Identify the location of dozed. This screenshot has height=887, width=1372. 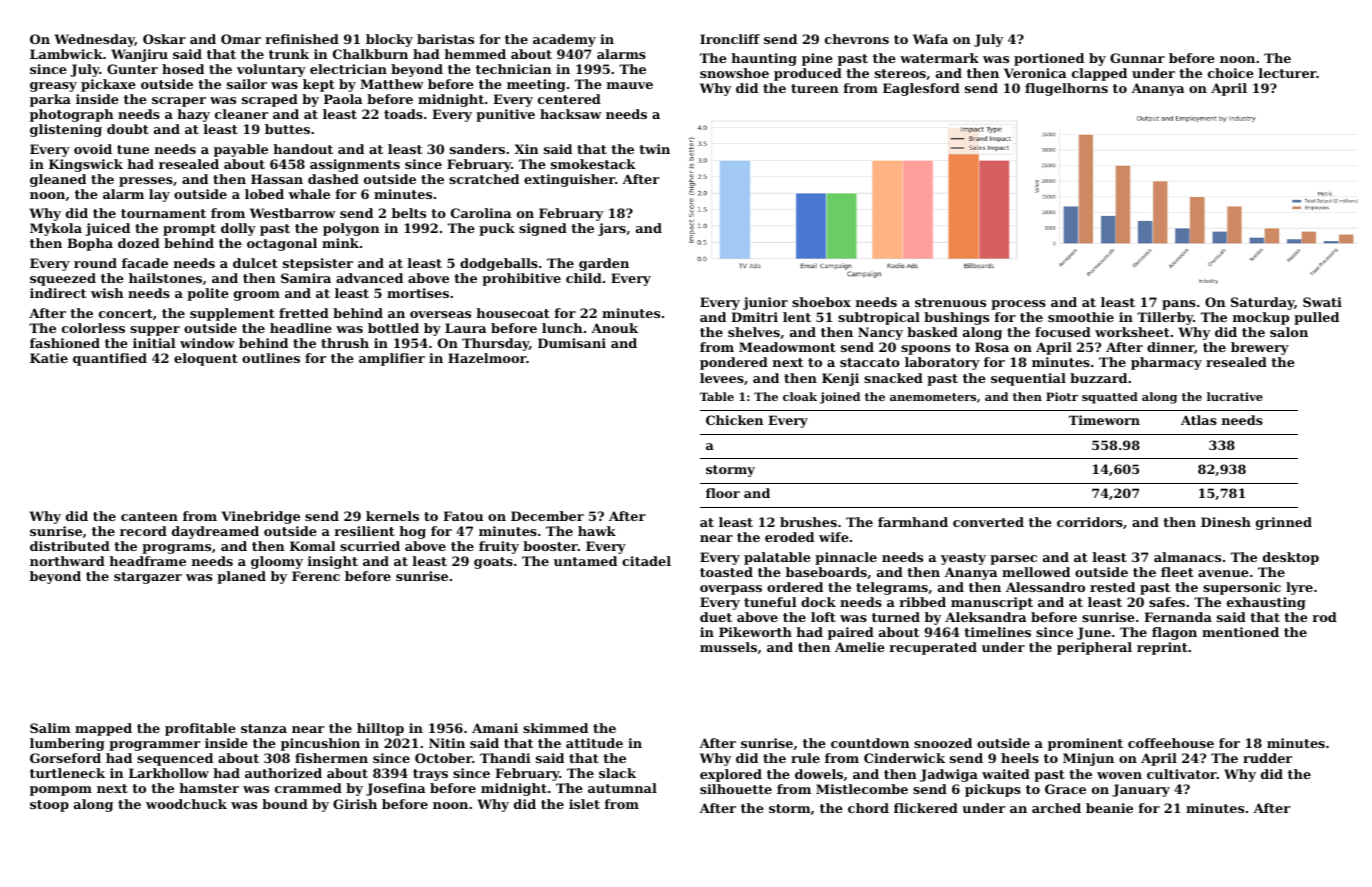
(139, 243).
